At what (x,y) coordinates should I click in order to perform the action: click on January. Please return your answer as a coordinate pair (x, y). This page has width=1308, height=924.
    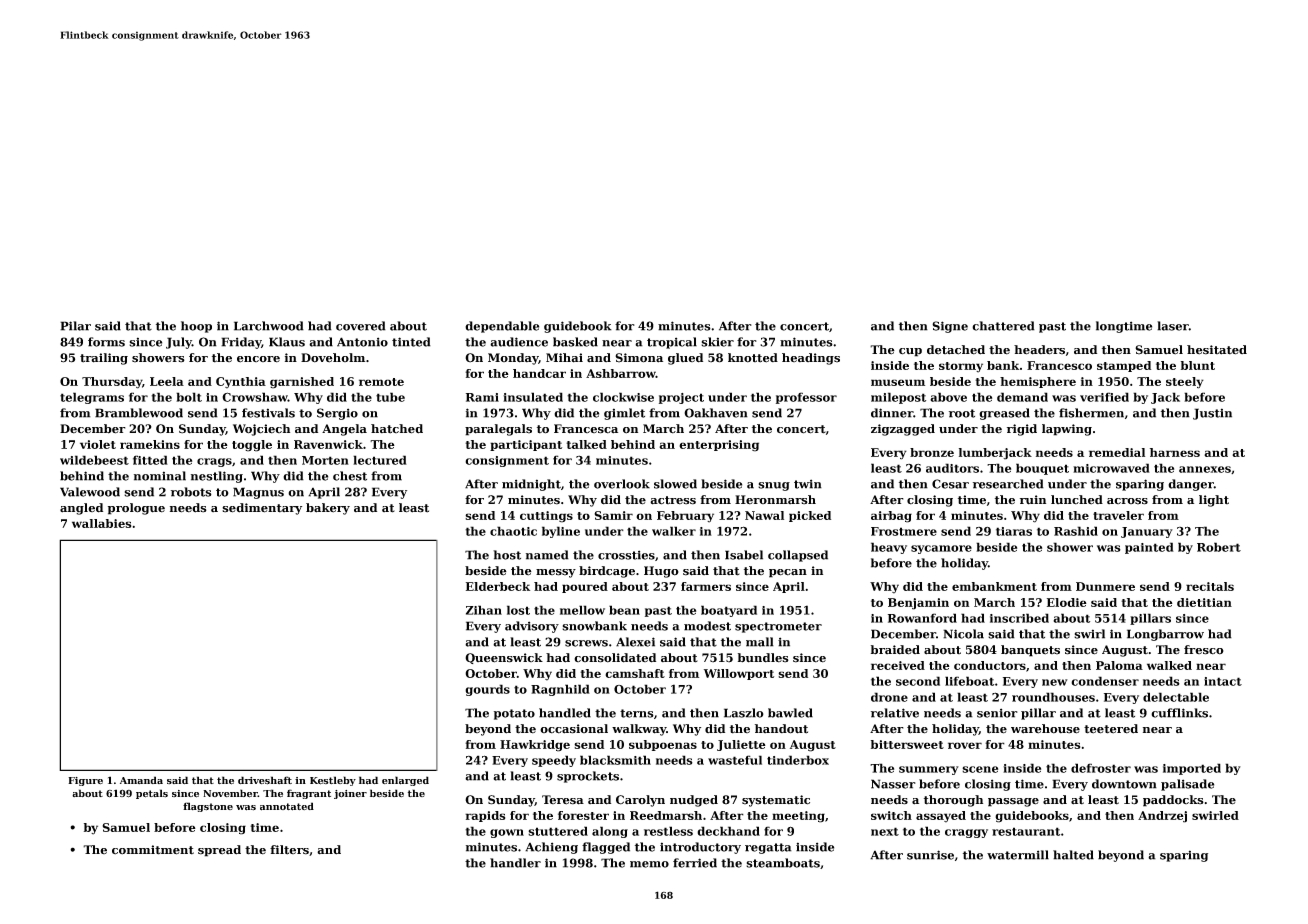
    Looking at the image, I should click on (1147, 532).
